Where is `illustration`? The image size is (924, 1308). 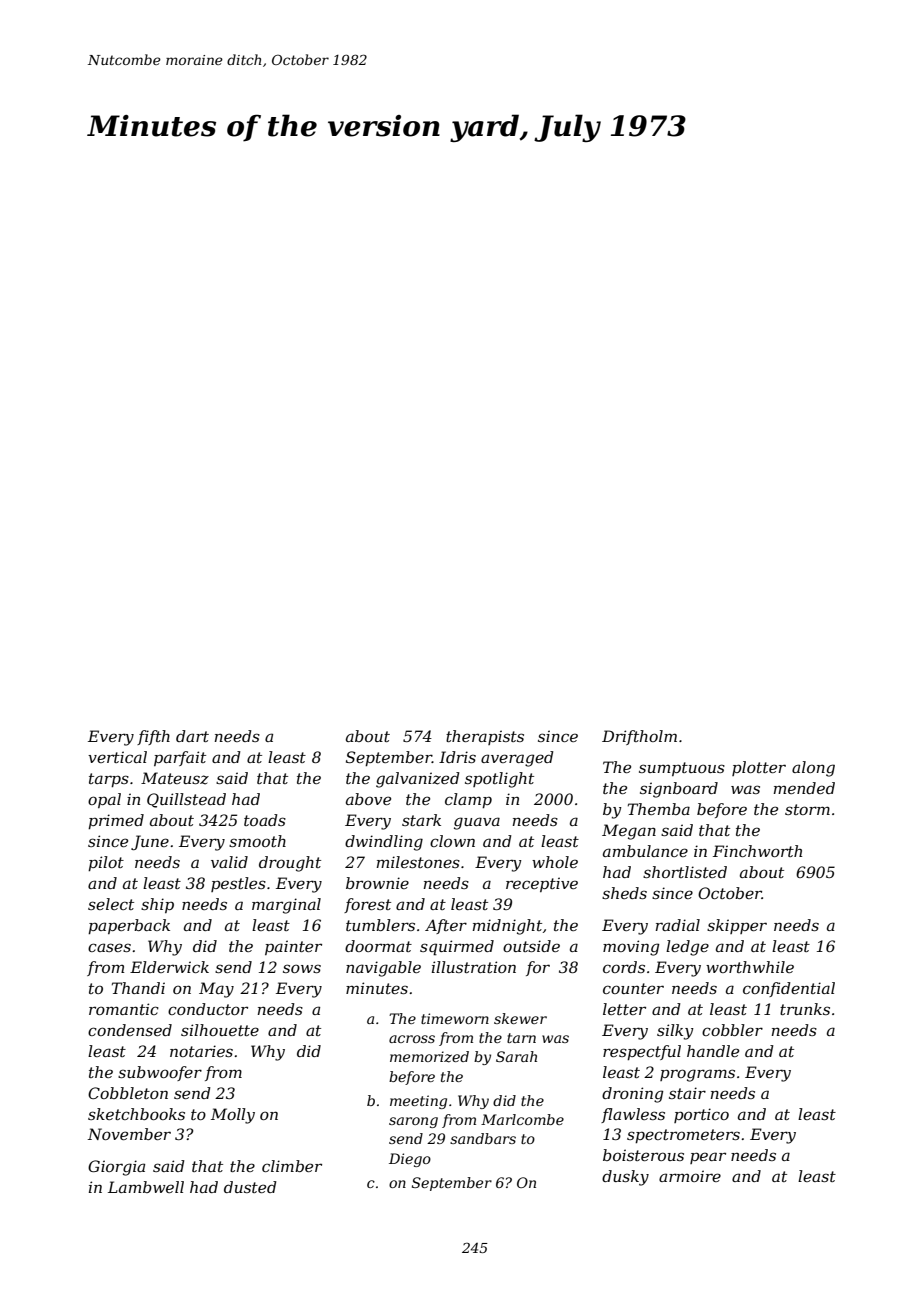 illustration is located at coordinates (474, 967).
